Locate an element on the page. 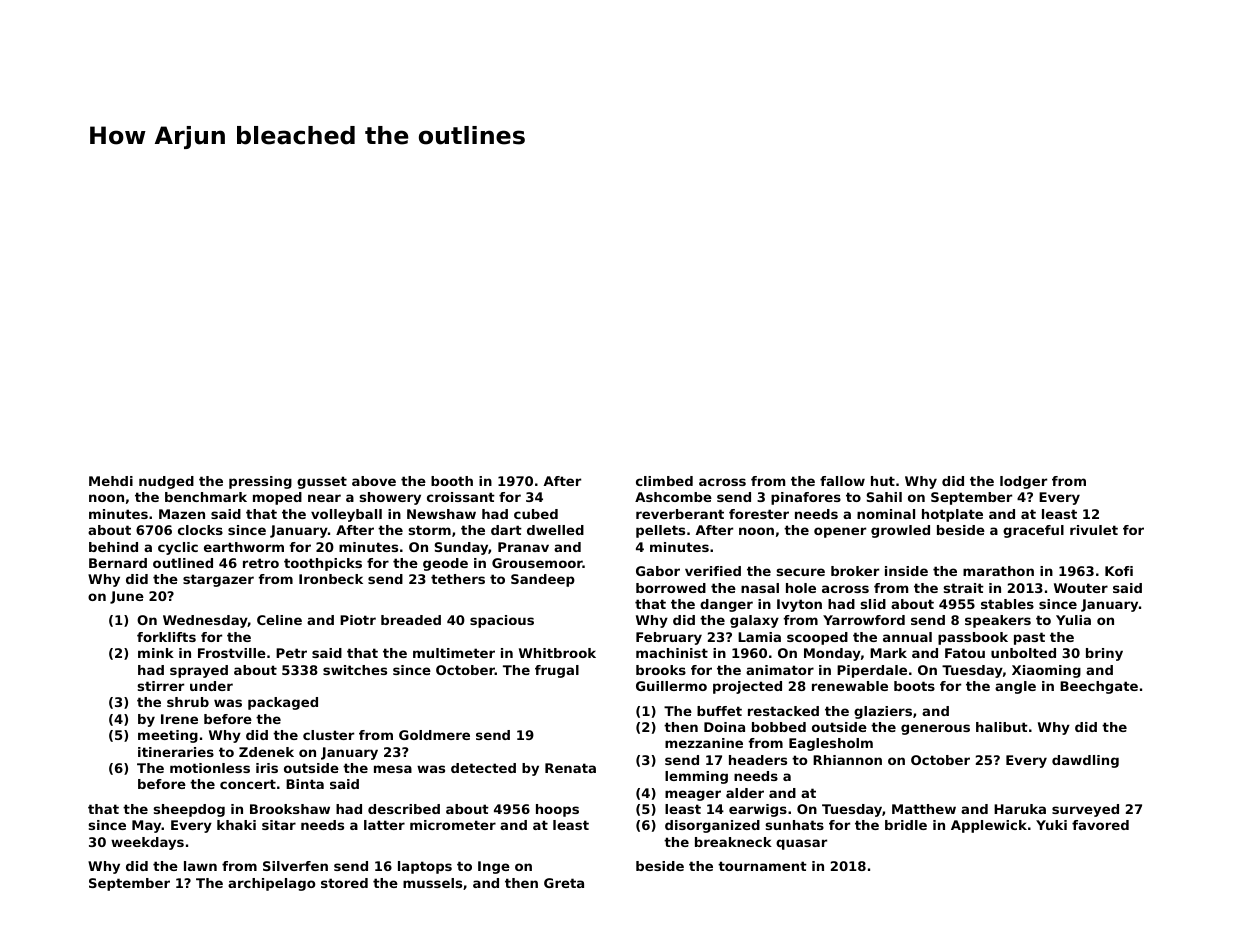  buffet is located at coordinates (719, 711).
